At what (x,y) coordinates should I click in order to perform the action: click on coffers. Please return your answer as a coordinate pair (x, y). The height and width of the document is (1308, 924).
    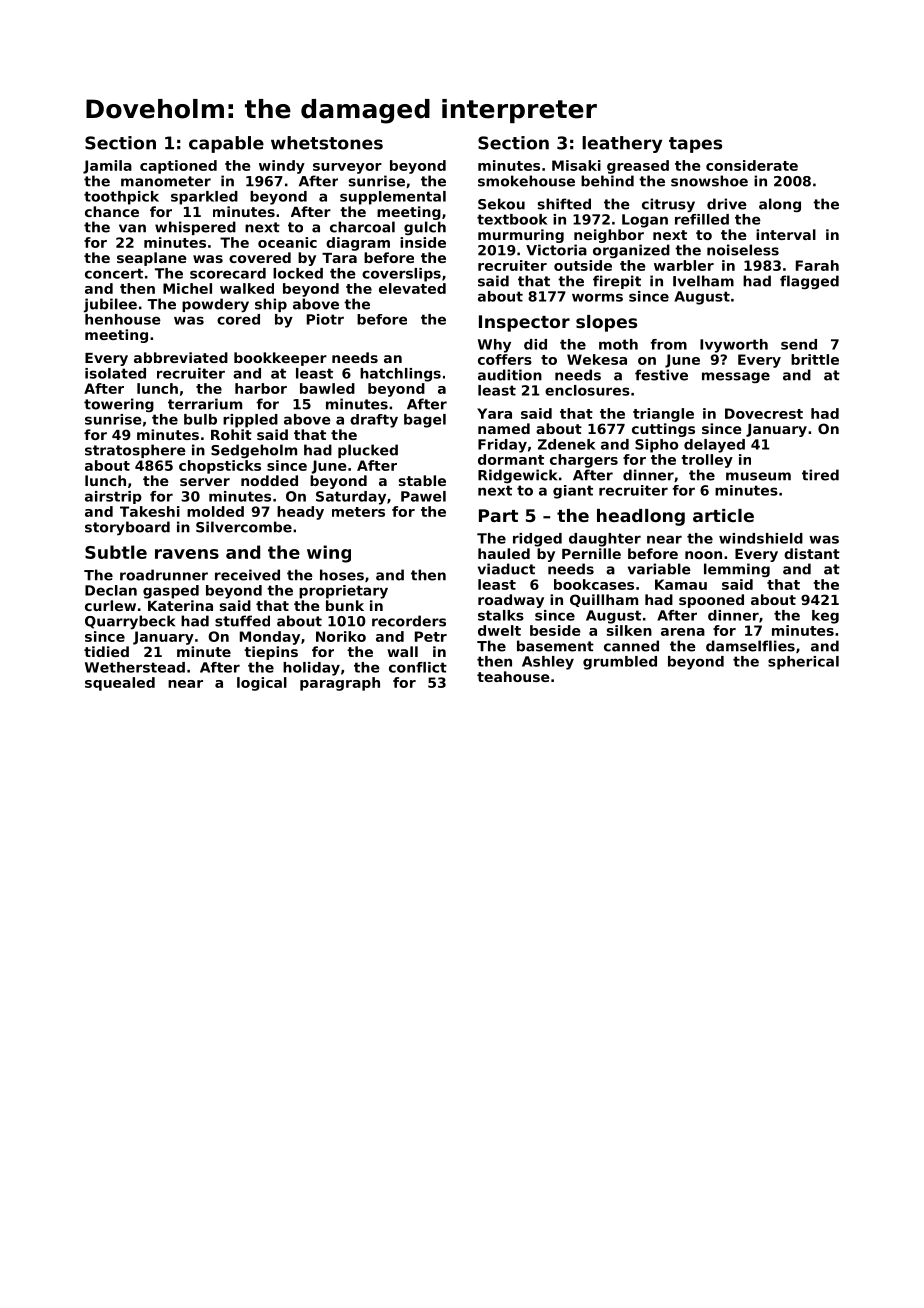
    Looking at the image, I should click on (505, 359).
